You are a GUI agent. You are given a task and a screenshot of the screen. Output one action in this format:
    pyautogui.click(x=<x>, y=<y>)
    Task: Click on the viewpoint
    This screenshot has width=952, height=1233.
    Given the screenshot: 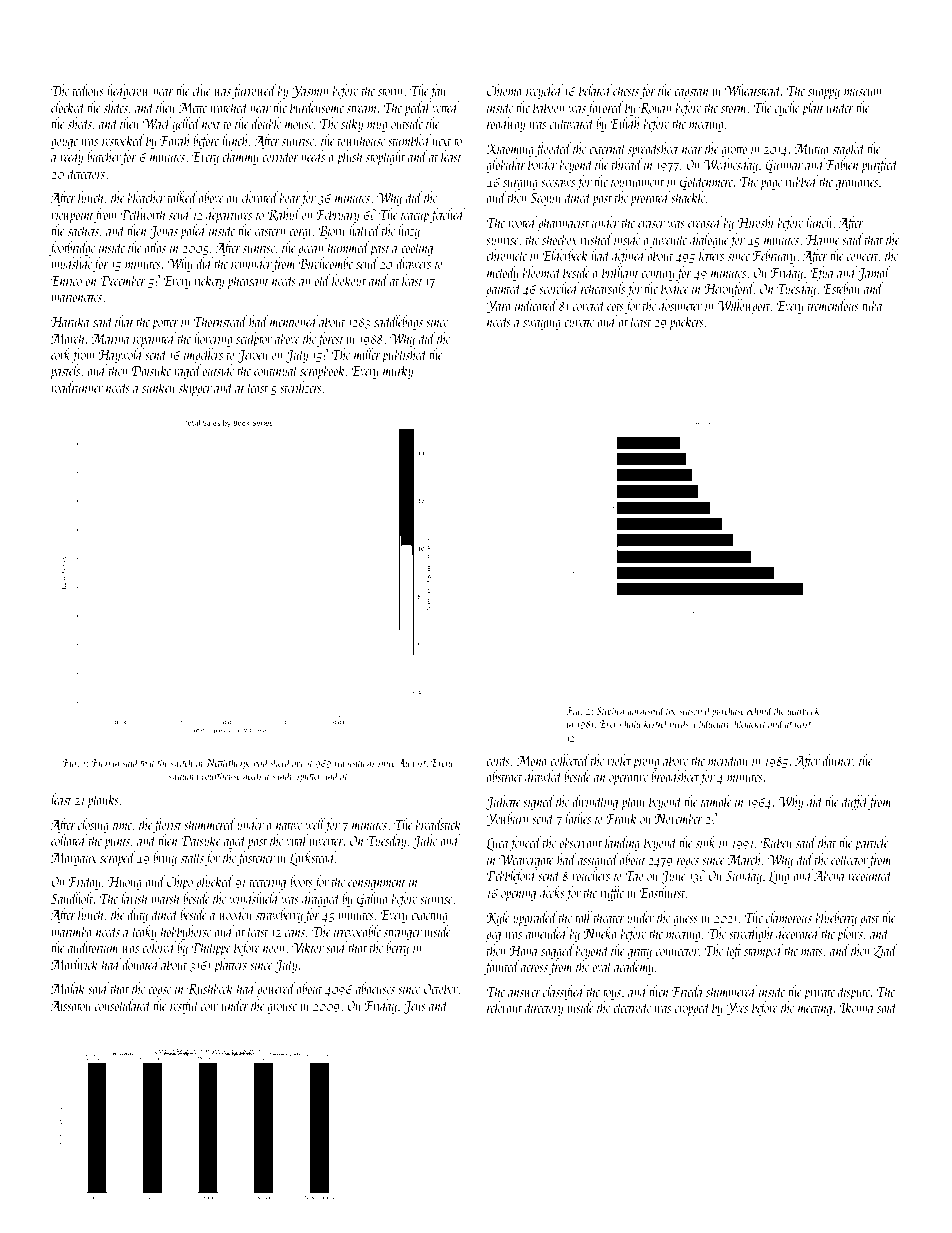 What is the action you would take?
    pyautogui.click(x=73, y=216)
